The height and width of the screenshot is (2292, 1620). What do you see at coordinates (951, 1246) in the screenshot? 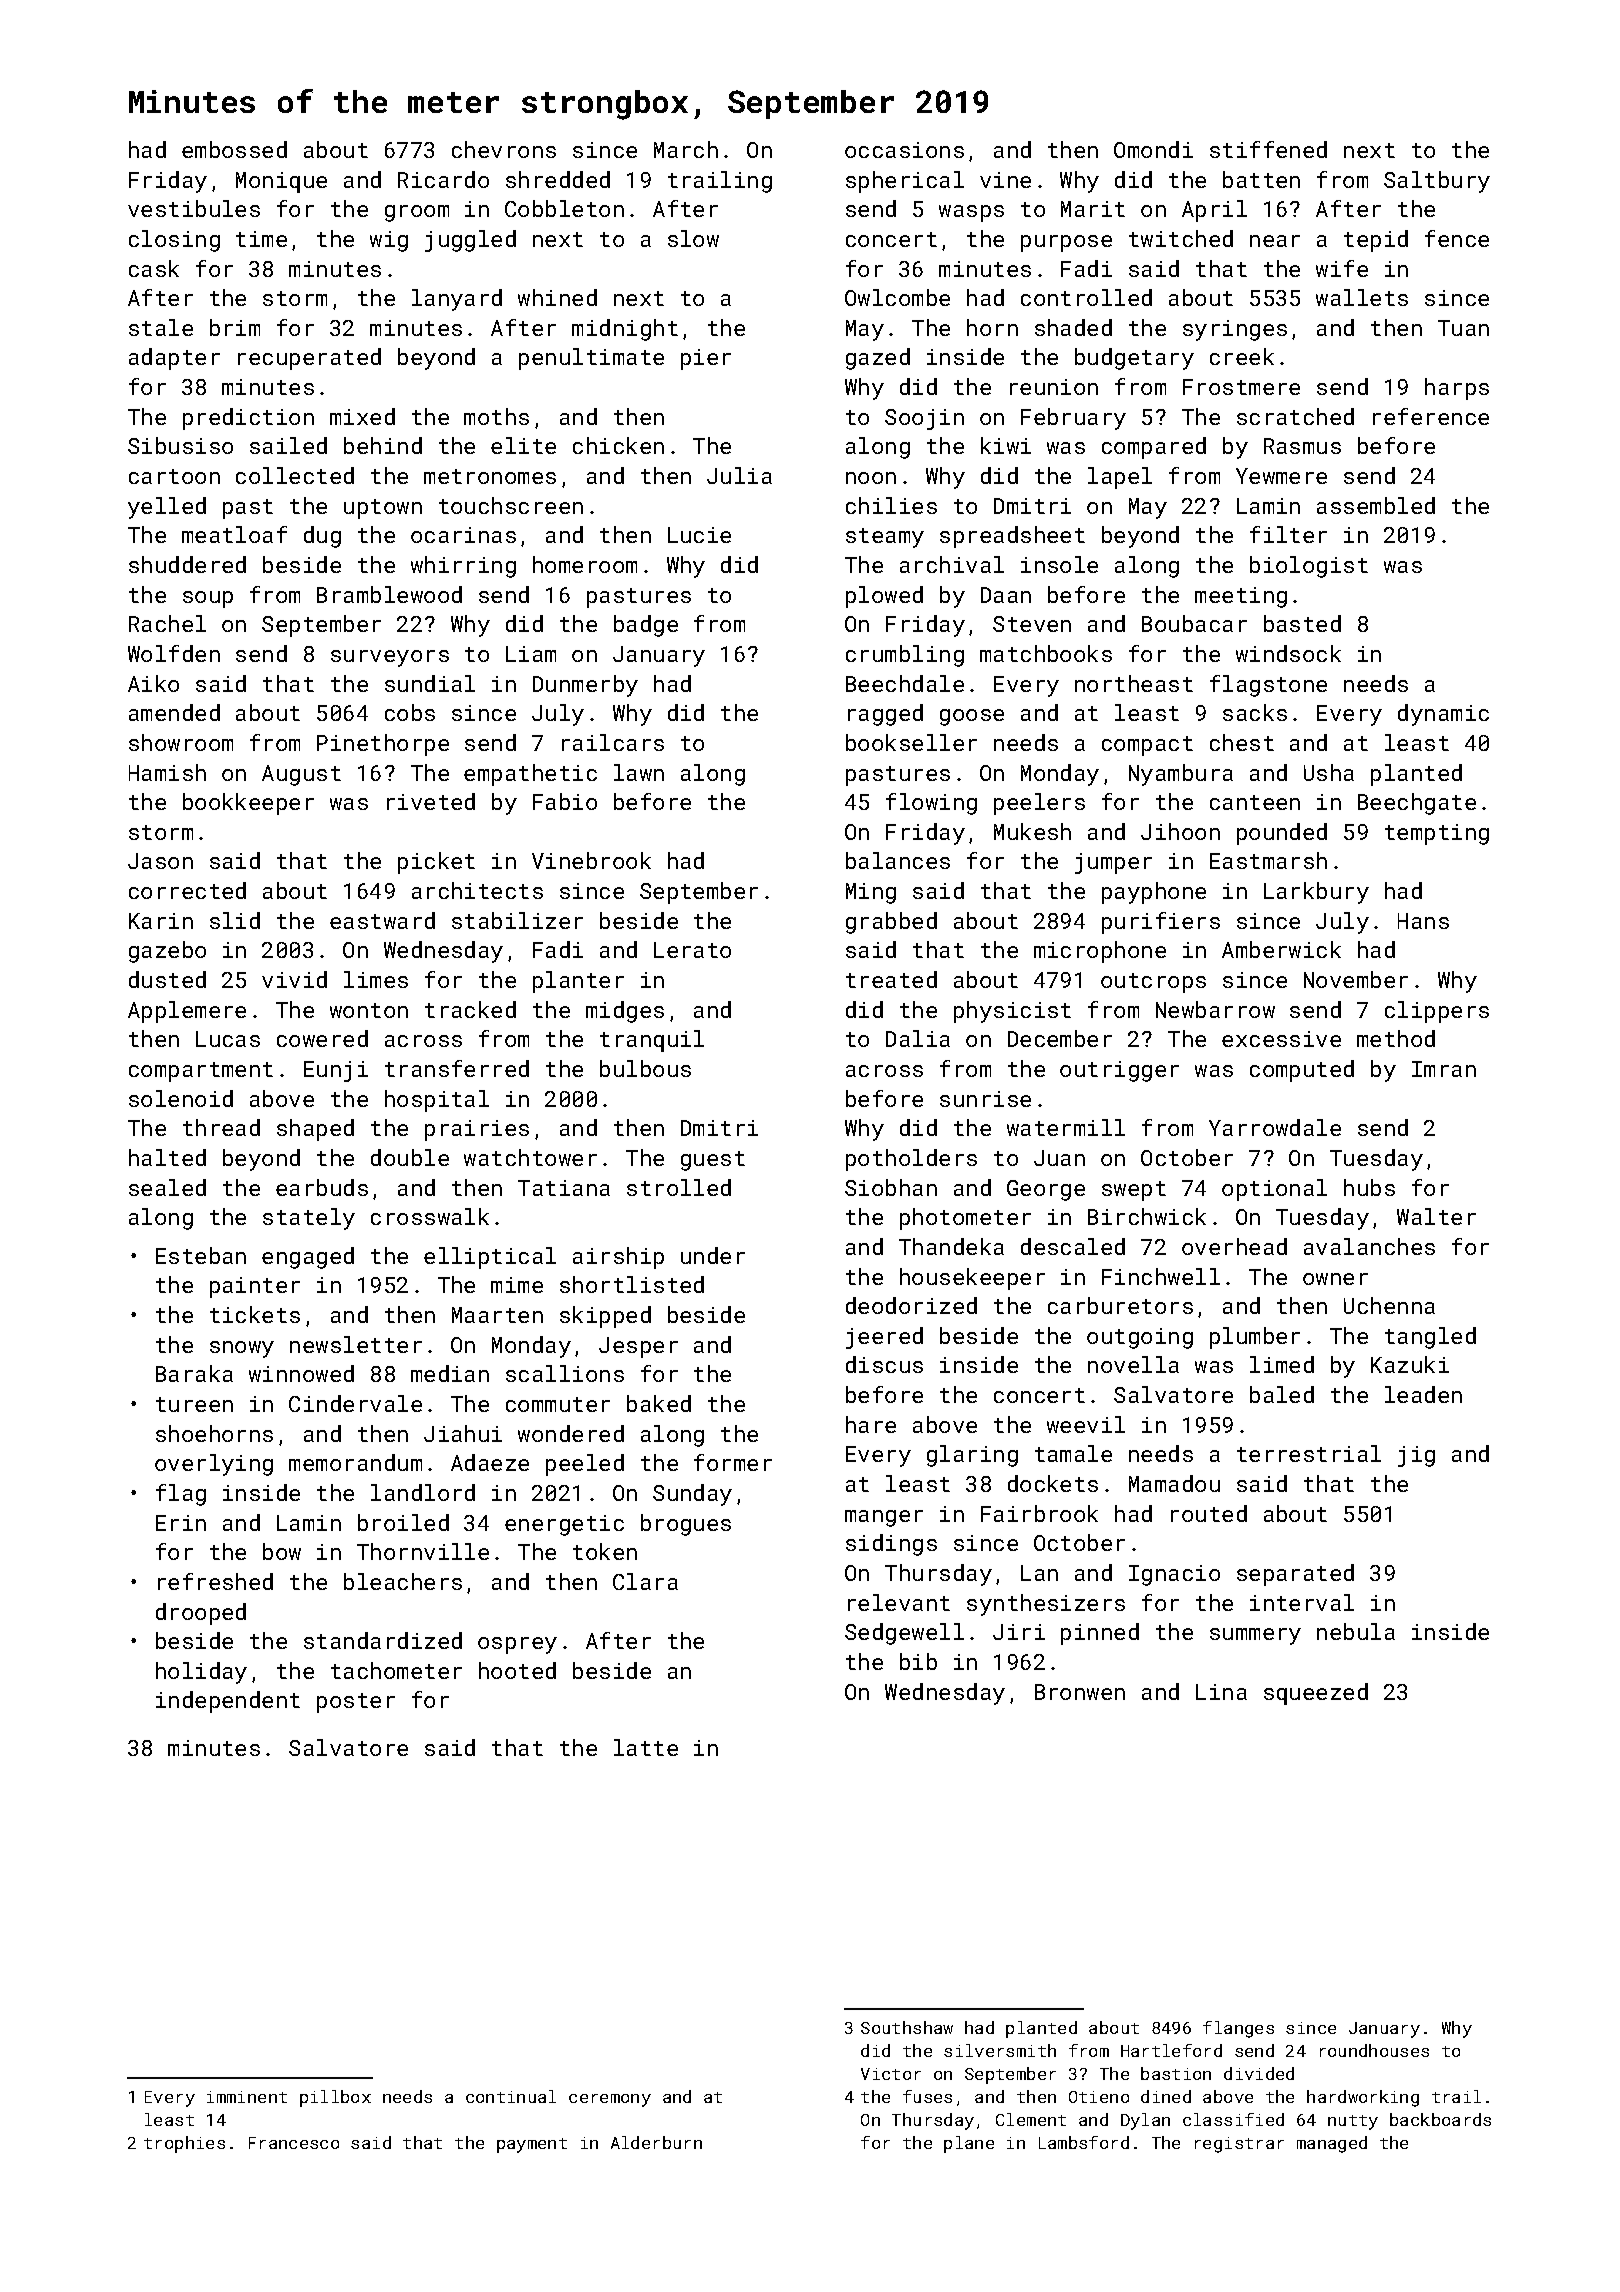
I see `Thandeka` at bounding box center [951, 1246].
